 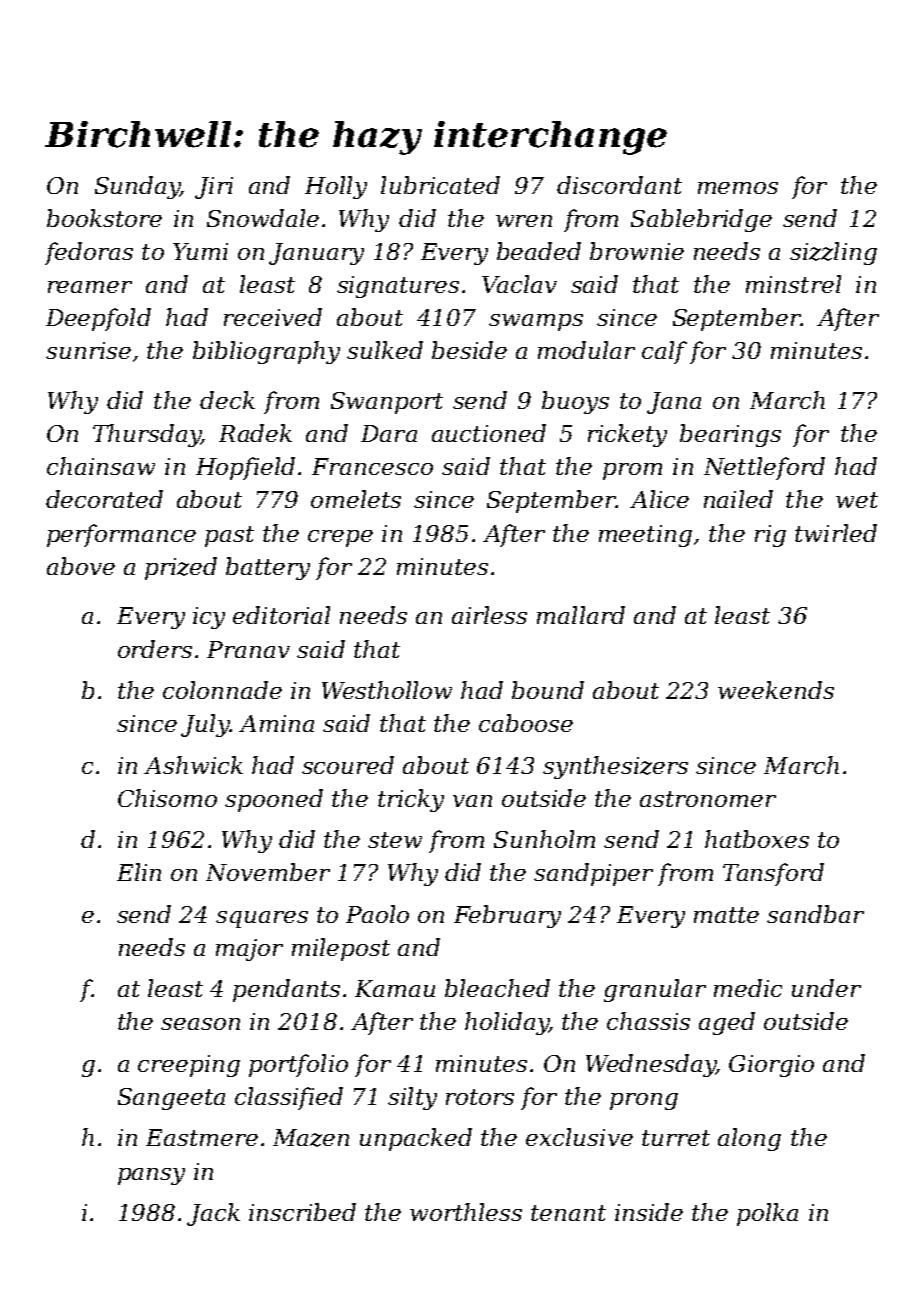 I want to click on wet, so click(x=857, y=500).
